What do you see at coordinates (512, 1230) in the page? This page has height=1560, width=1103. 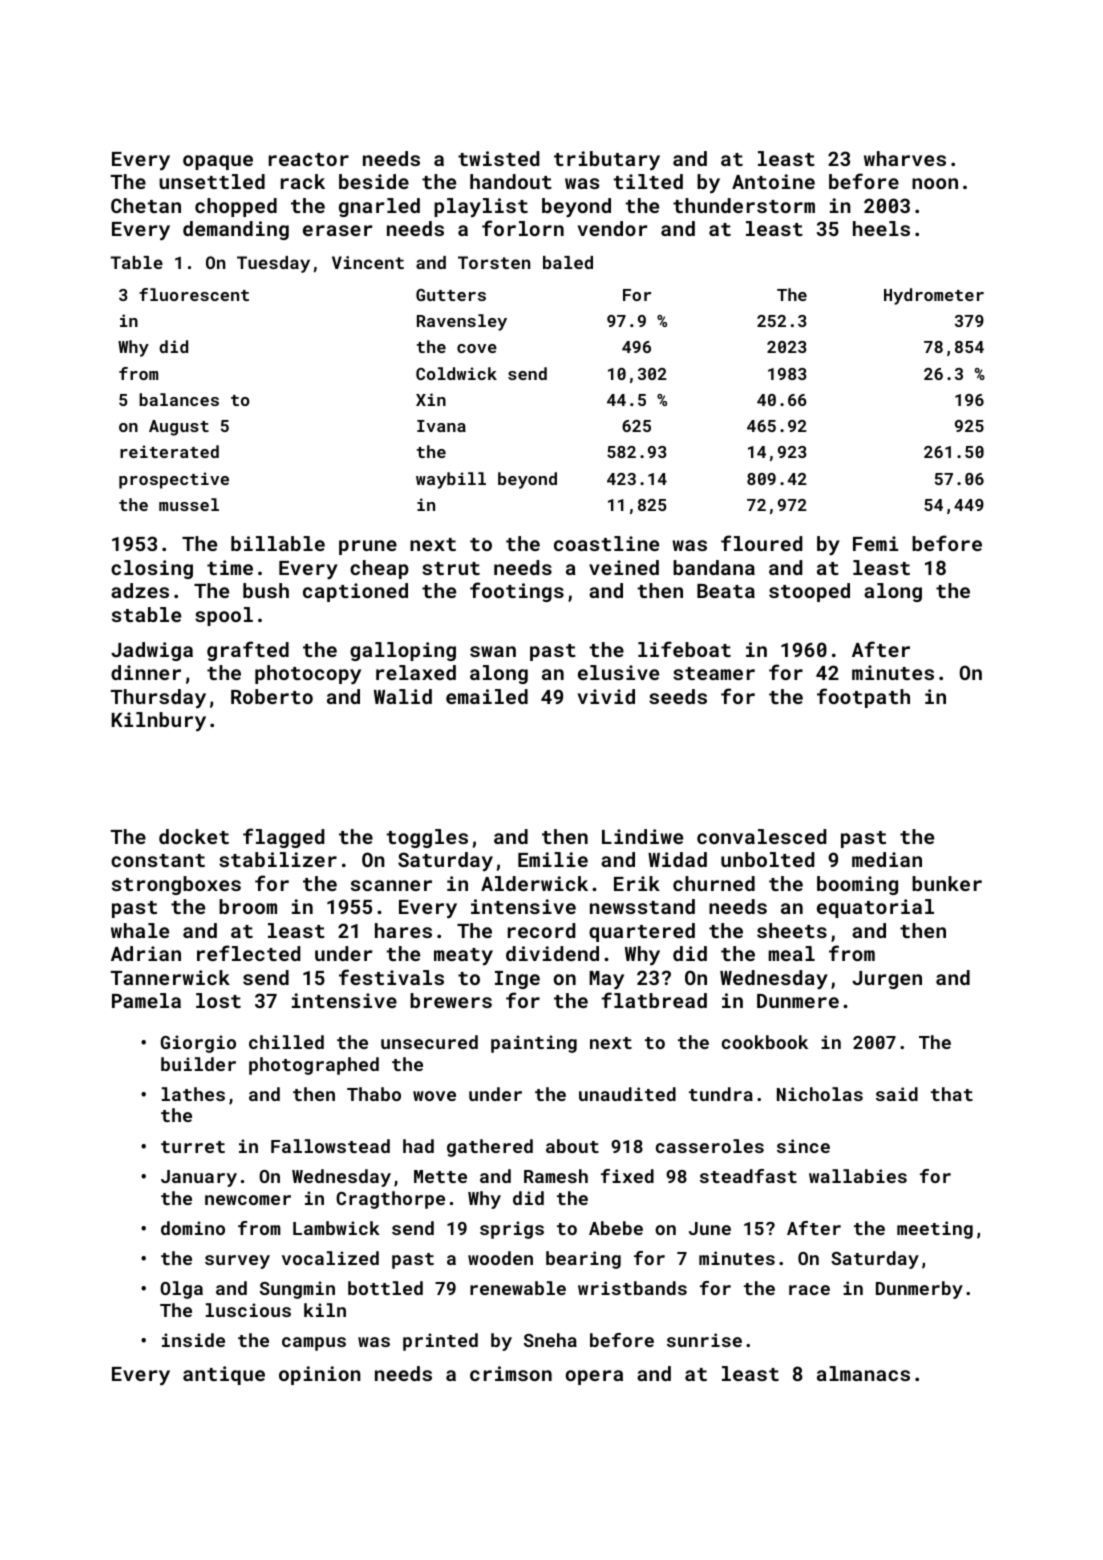 I see `sprigs` at bounding box center [512, 1230].
